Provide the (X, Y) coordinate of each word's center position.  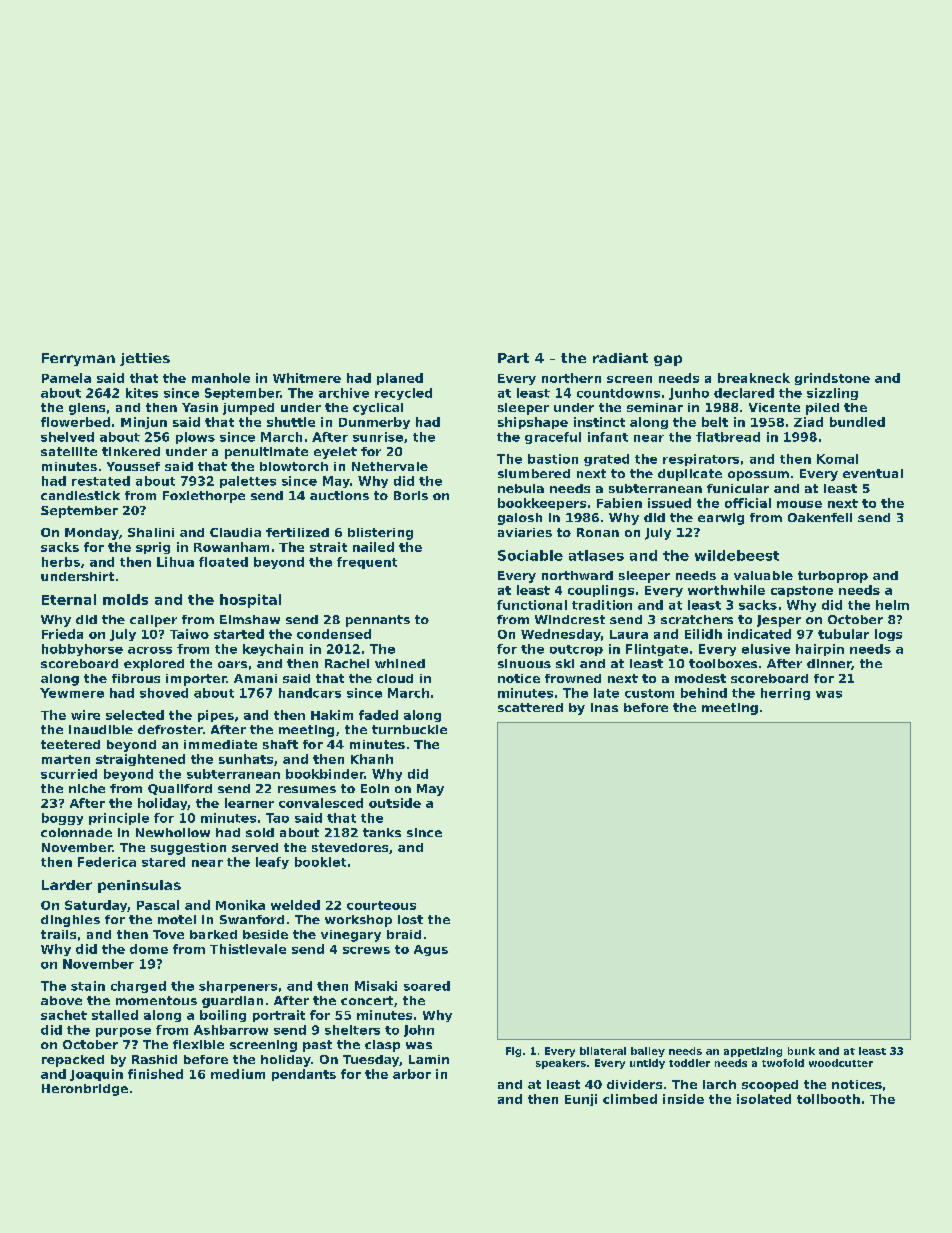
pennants (378, 621)
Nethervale (390, 466)
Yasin (200, 407)
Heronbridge (85, 1090)
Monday (92, 534)
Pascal (158, 905)
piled (822, 409)
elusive (766, 649)
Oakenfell (820, 517)
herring (785, 694)
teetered (70, 744)
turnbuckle (409, 729)
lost (410, 919)
